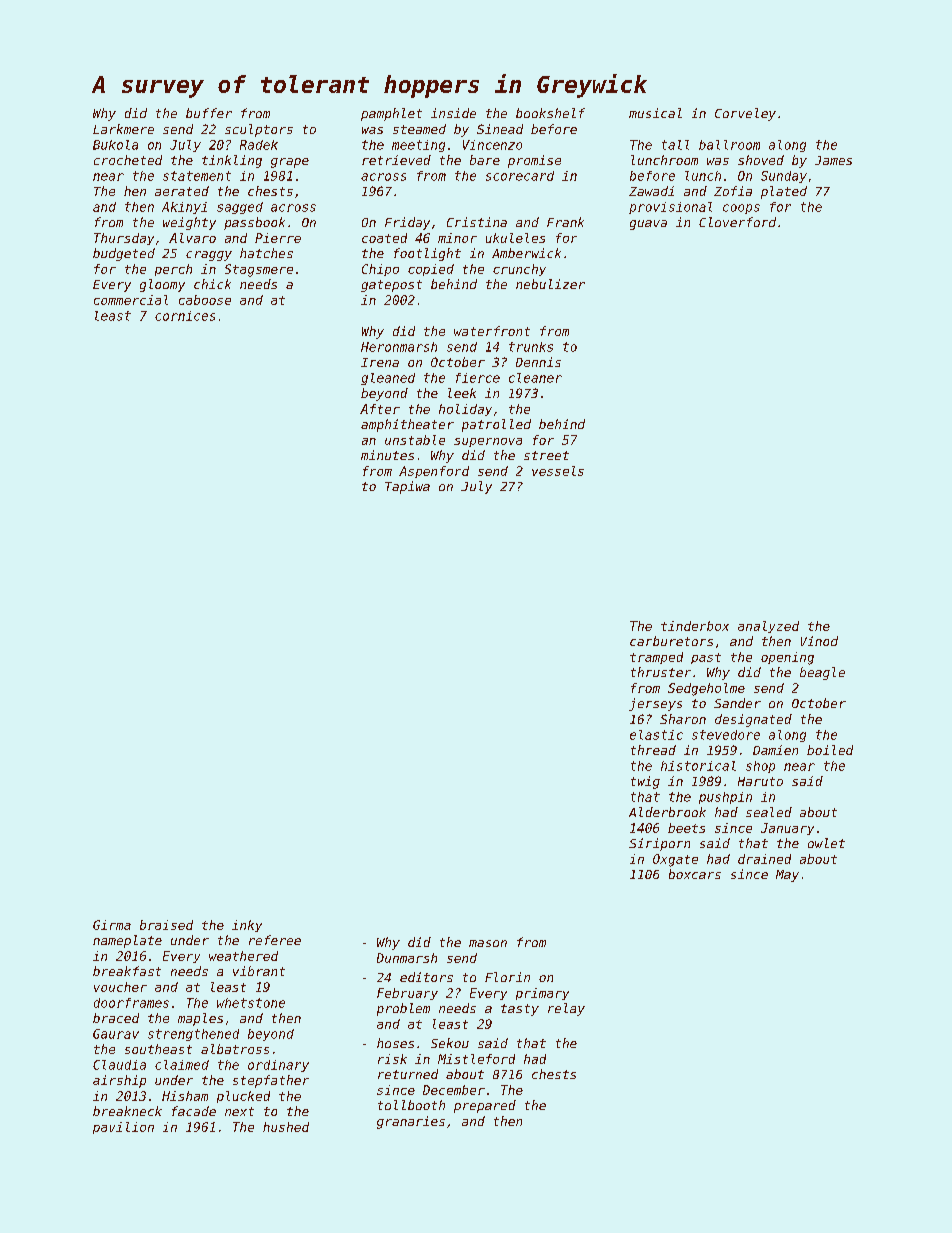 This document has height=1233, width=952. Describe the element at coordinates (558, 471) in the document. I see `vessels` at that location.
